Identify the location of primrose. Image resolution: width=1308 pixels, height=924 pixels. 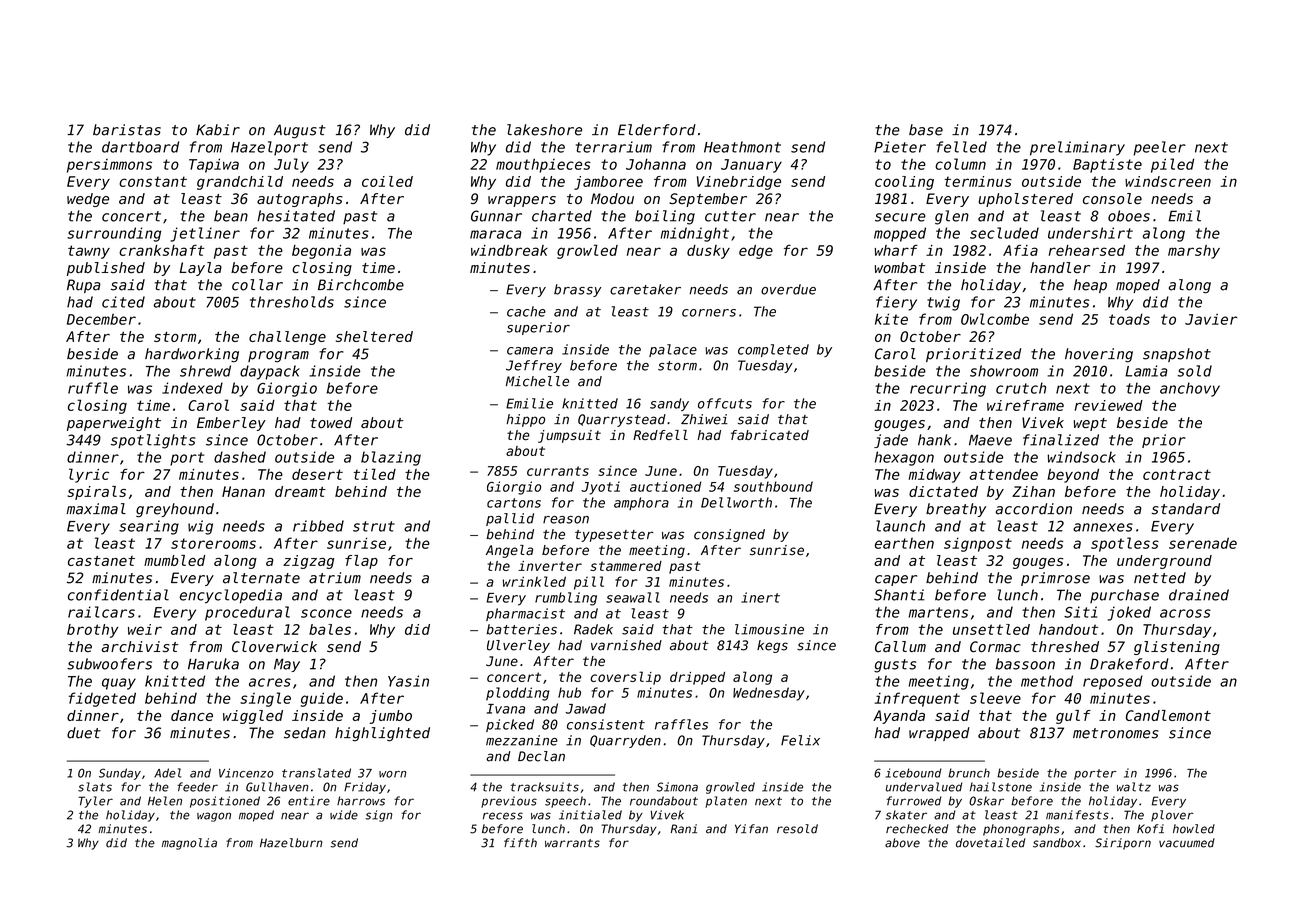
(1055, 579).
